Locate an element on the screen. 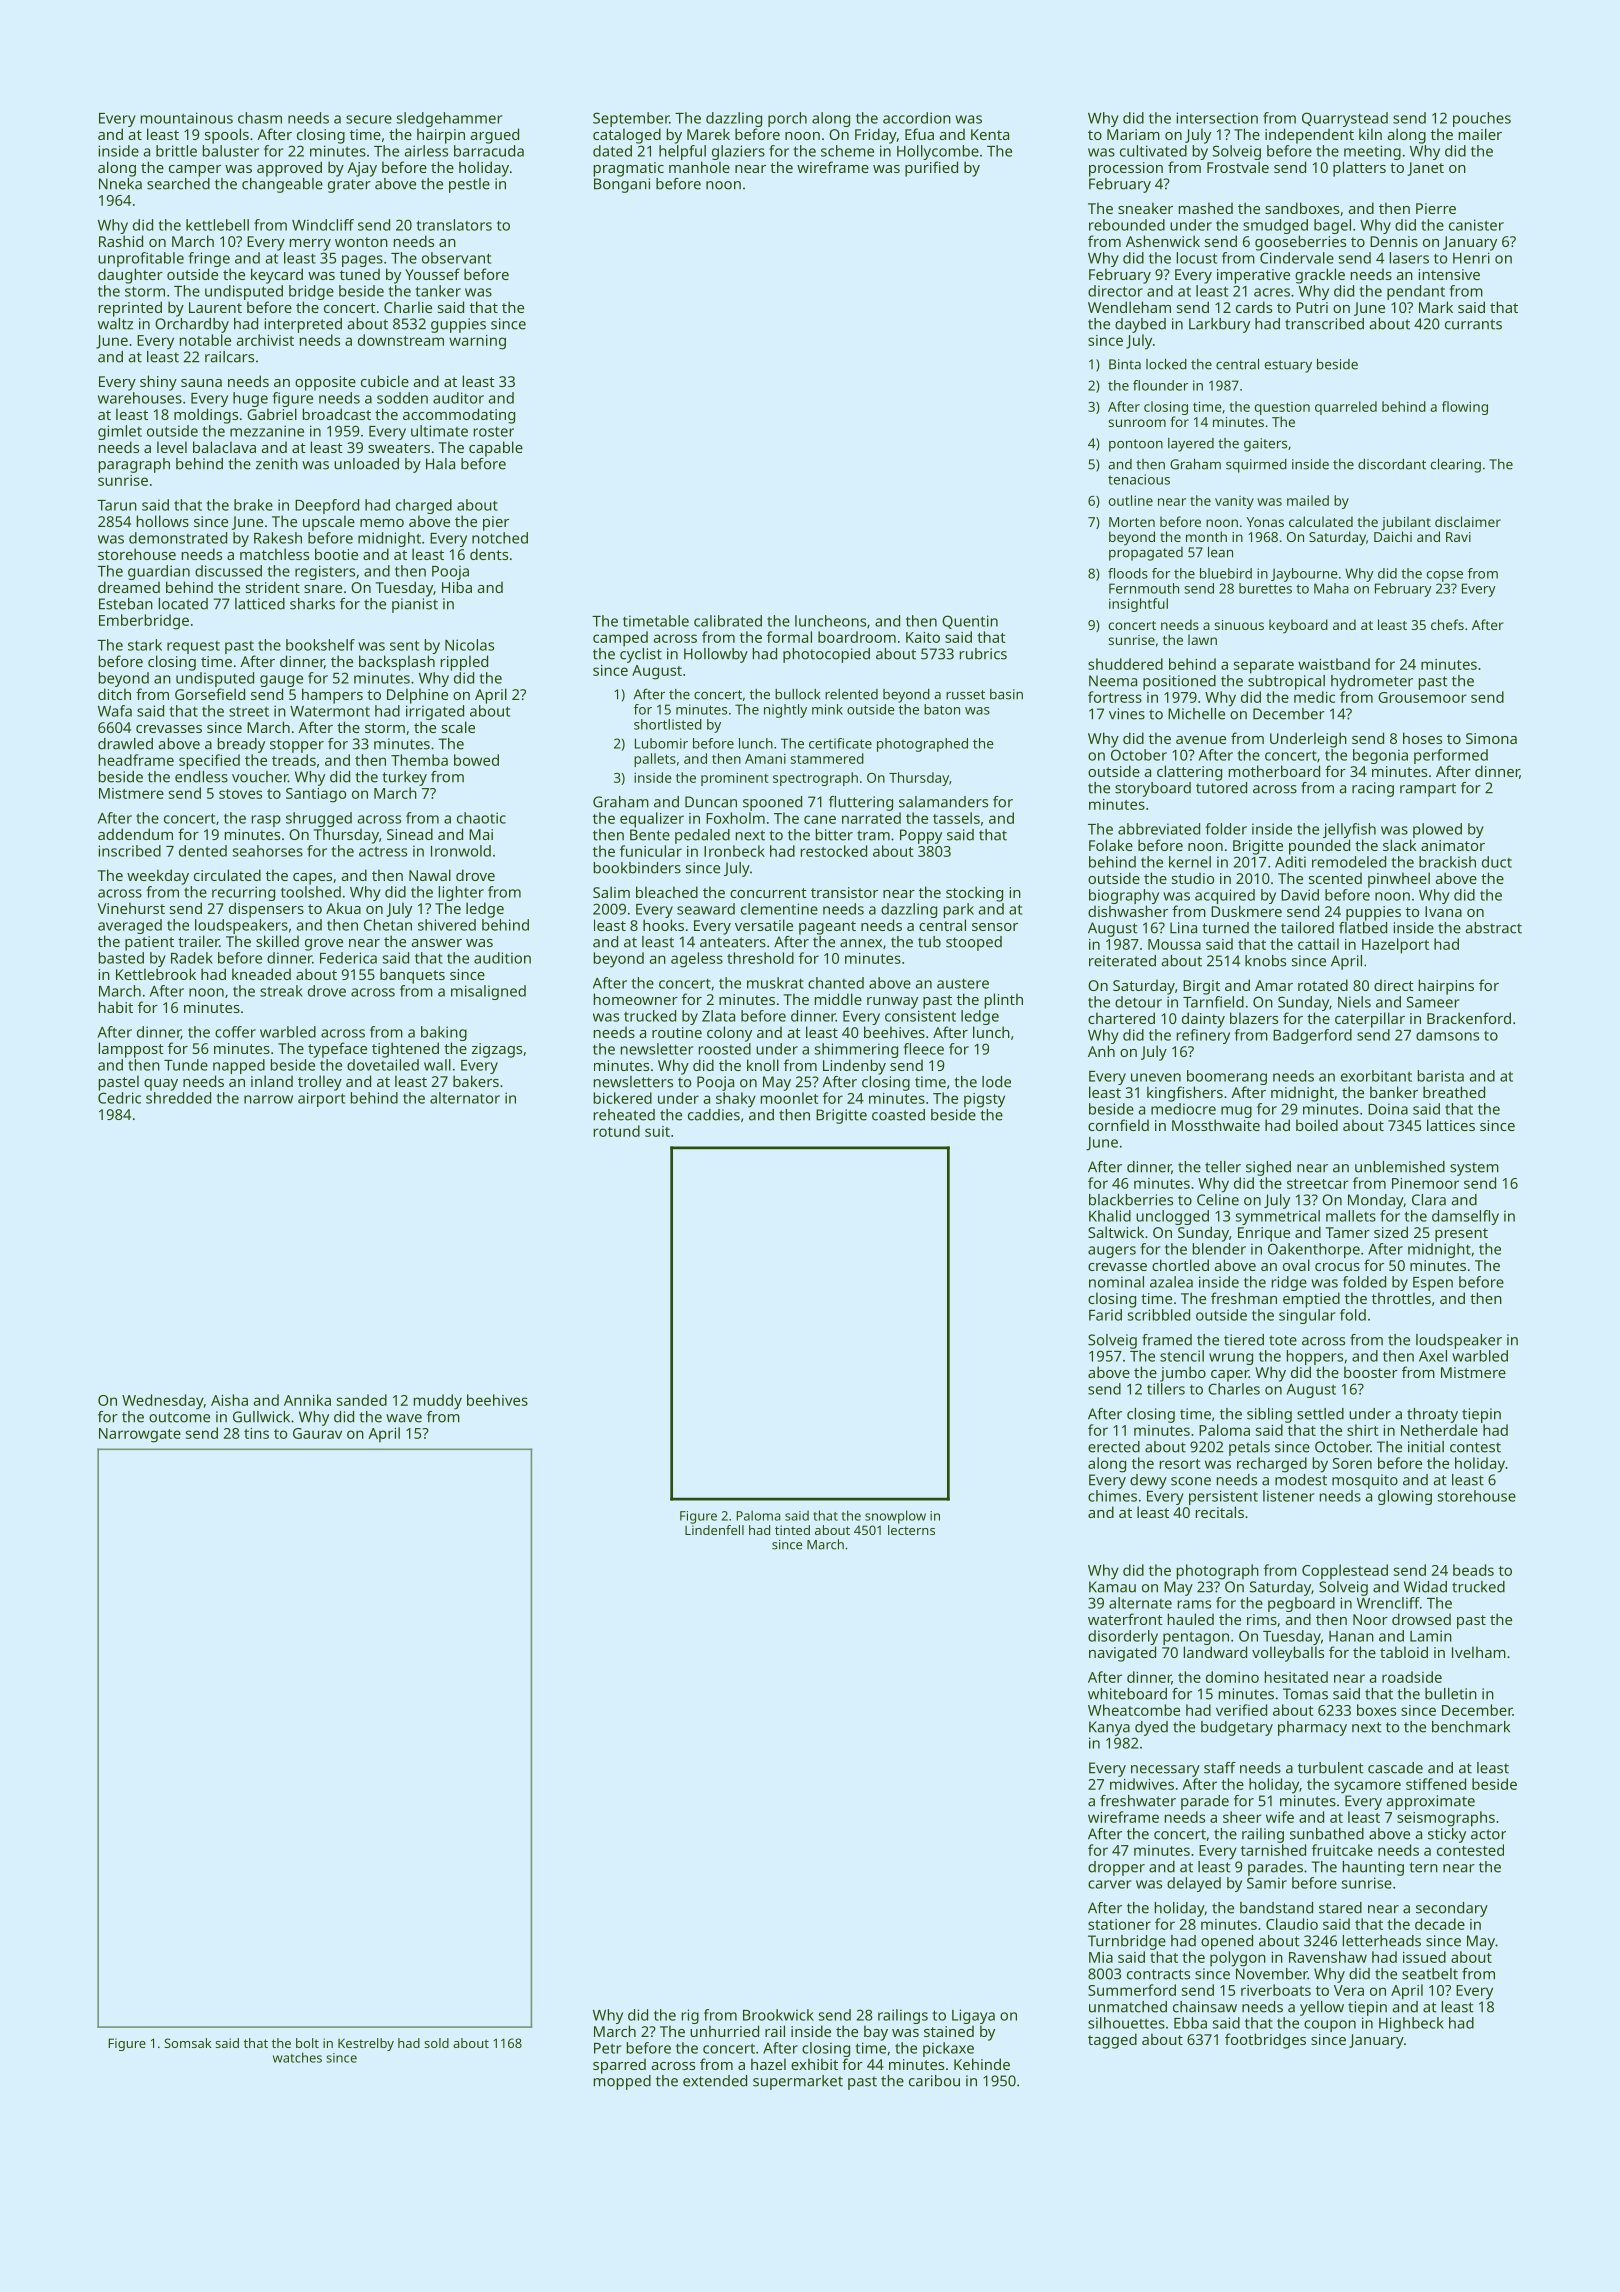 This screenshot has width=1620, height=2292. caribou is located at coordinates (934, 2081).
